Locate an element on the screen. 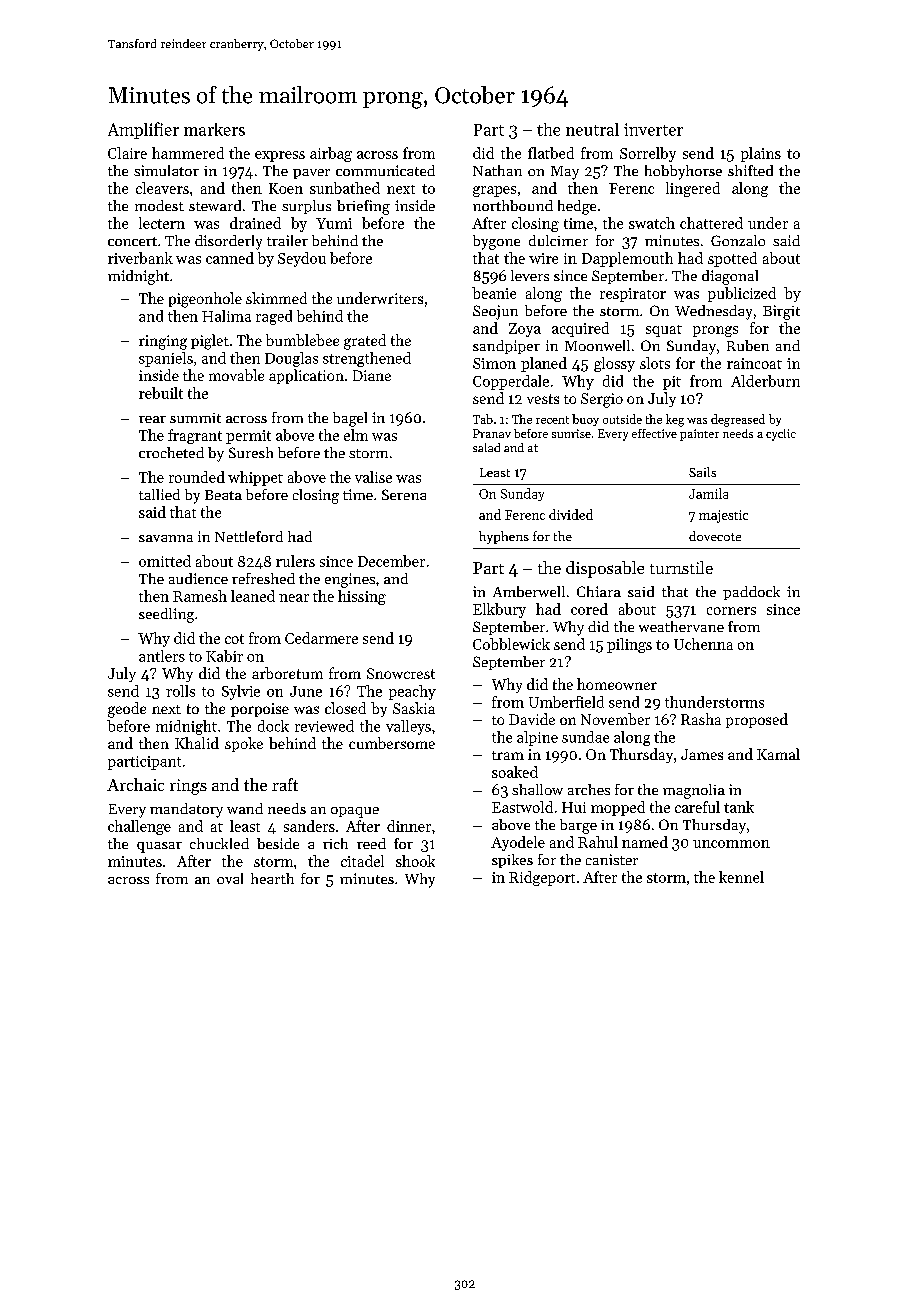 The image size is (908, 1316). rolls is located at coordinates (180, 691).
